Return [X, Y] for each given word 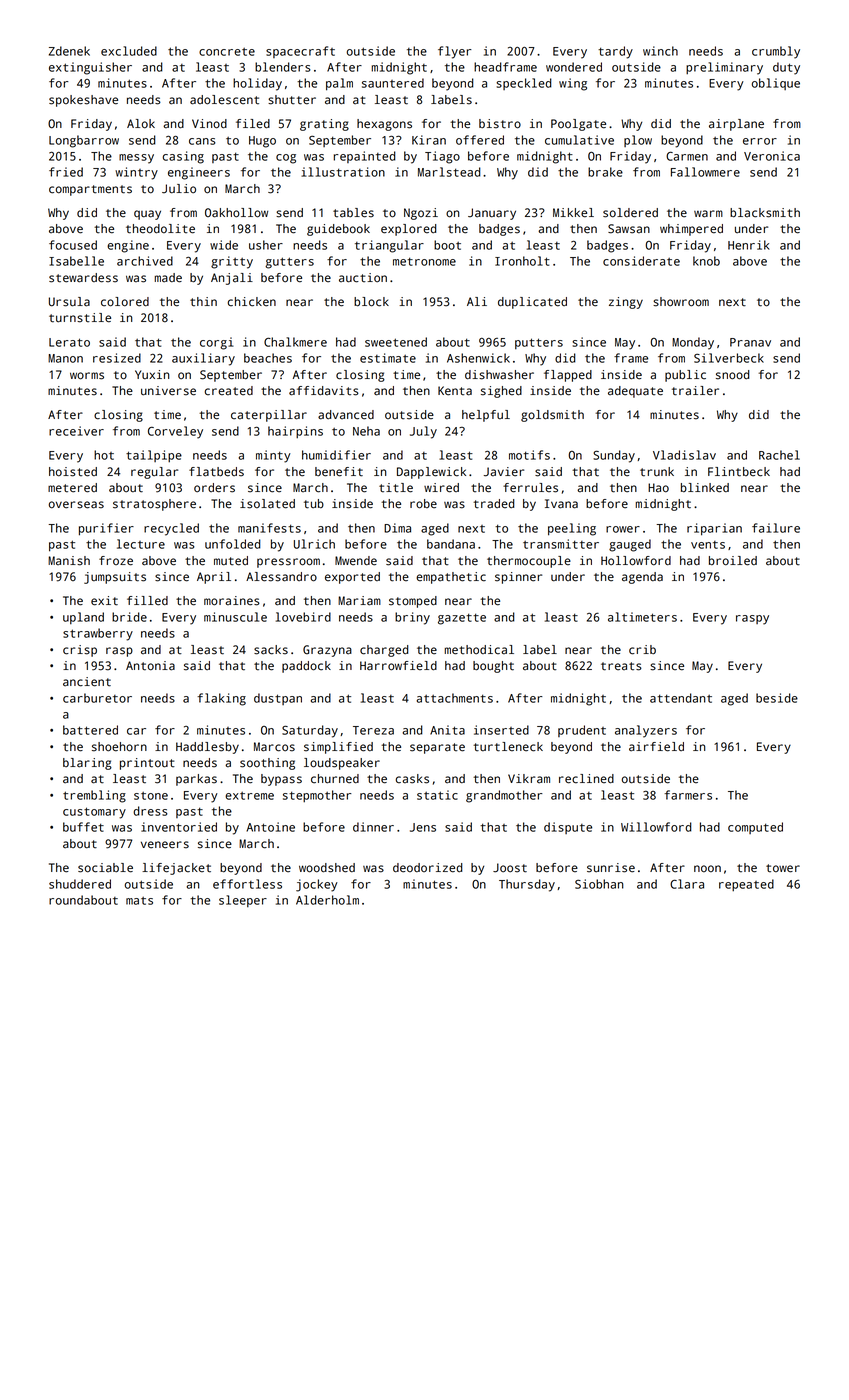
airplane [736, 125]
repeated [746, 885]
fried [66, 172]
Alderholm [327, 900]
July [423, 432]
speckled [524, 84]
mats [139, 901]
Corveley [175, 432]
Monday [693, 343]
